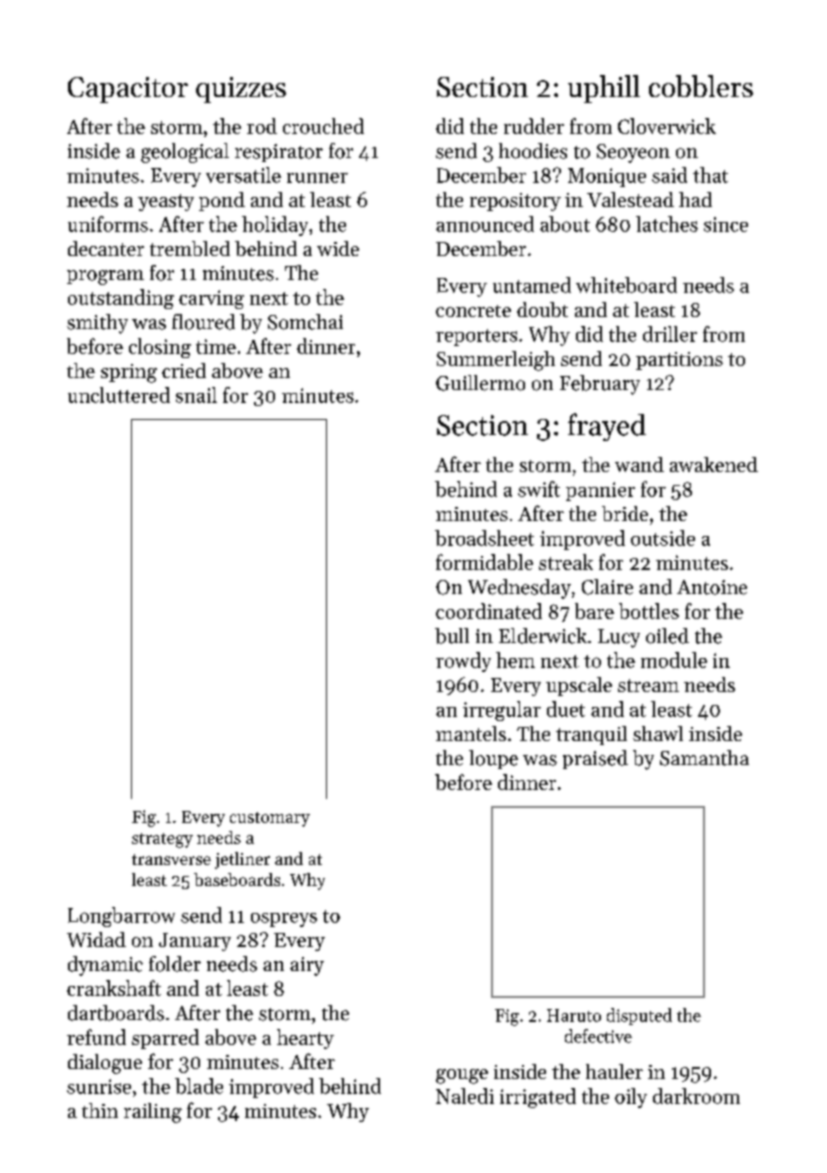 The width and height of the image is (827, 1173). What do you see at coordinates (323, 126) in the image?
I see `crouched` at bounding box center [323, 126].
